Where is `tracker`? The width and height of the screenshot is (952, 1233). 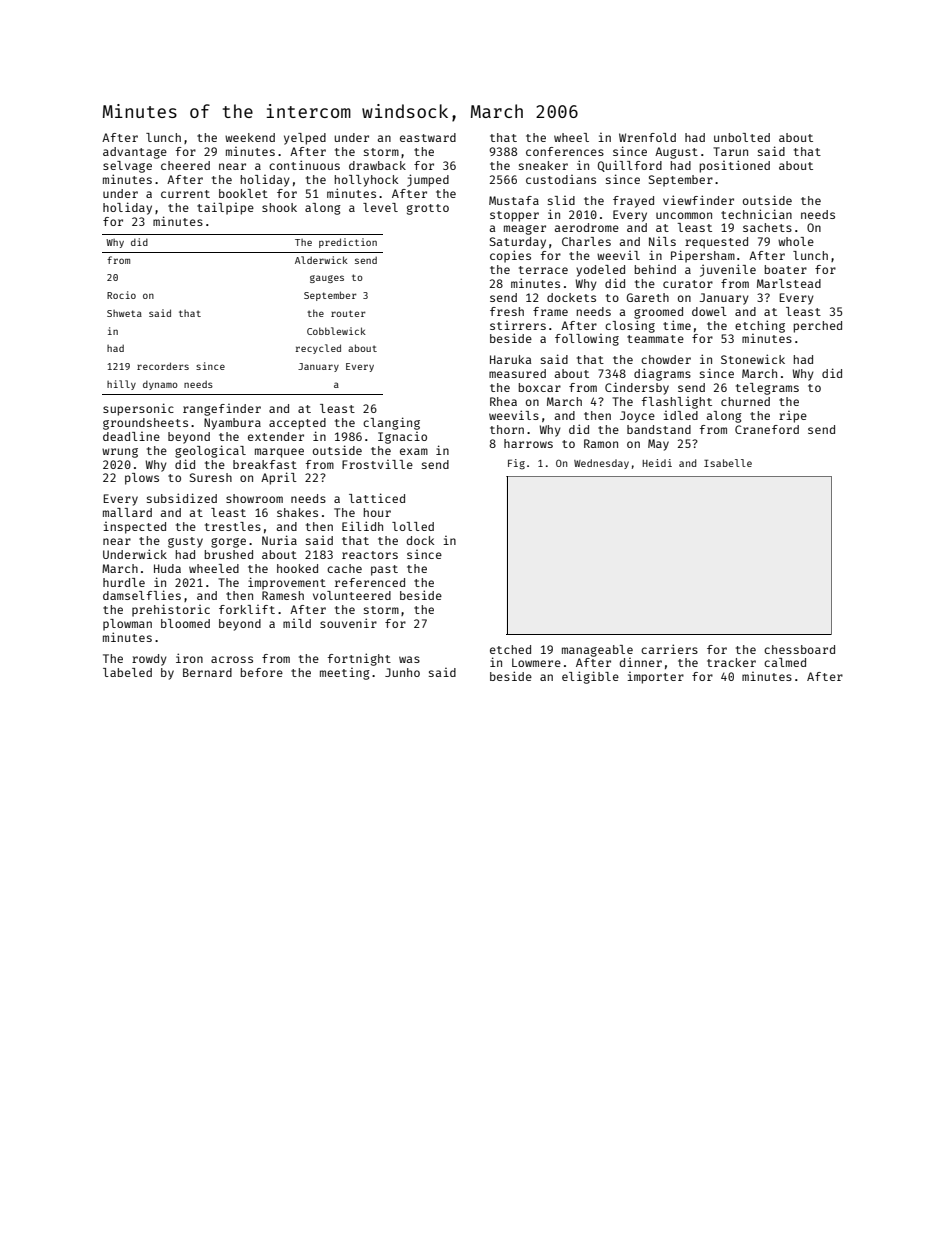
tracker is located at coordinates (731, 662).
